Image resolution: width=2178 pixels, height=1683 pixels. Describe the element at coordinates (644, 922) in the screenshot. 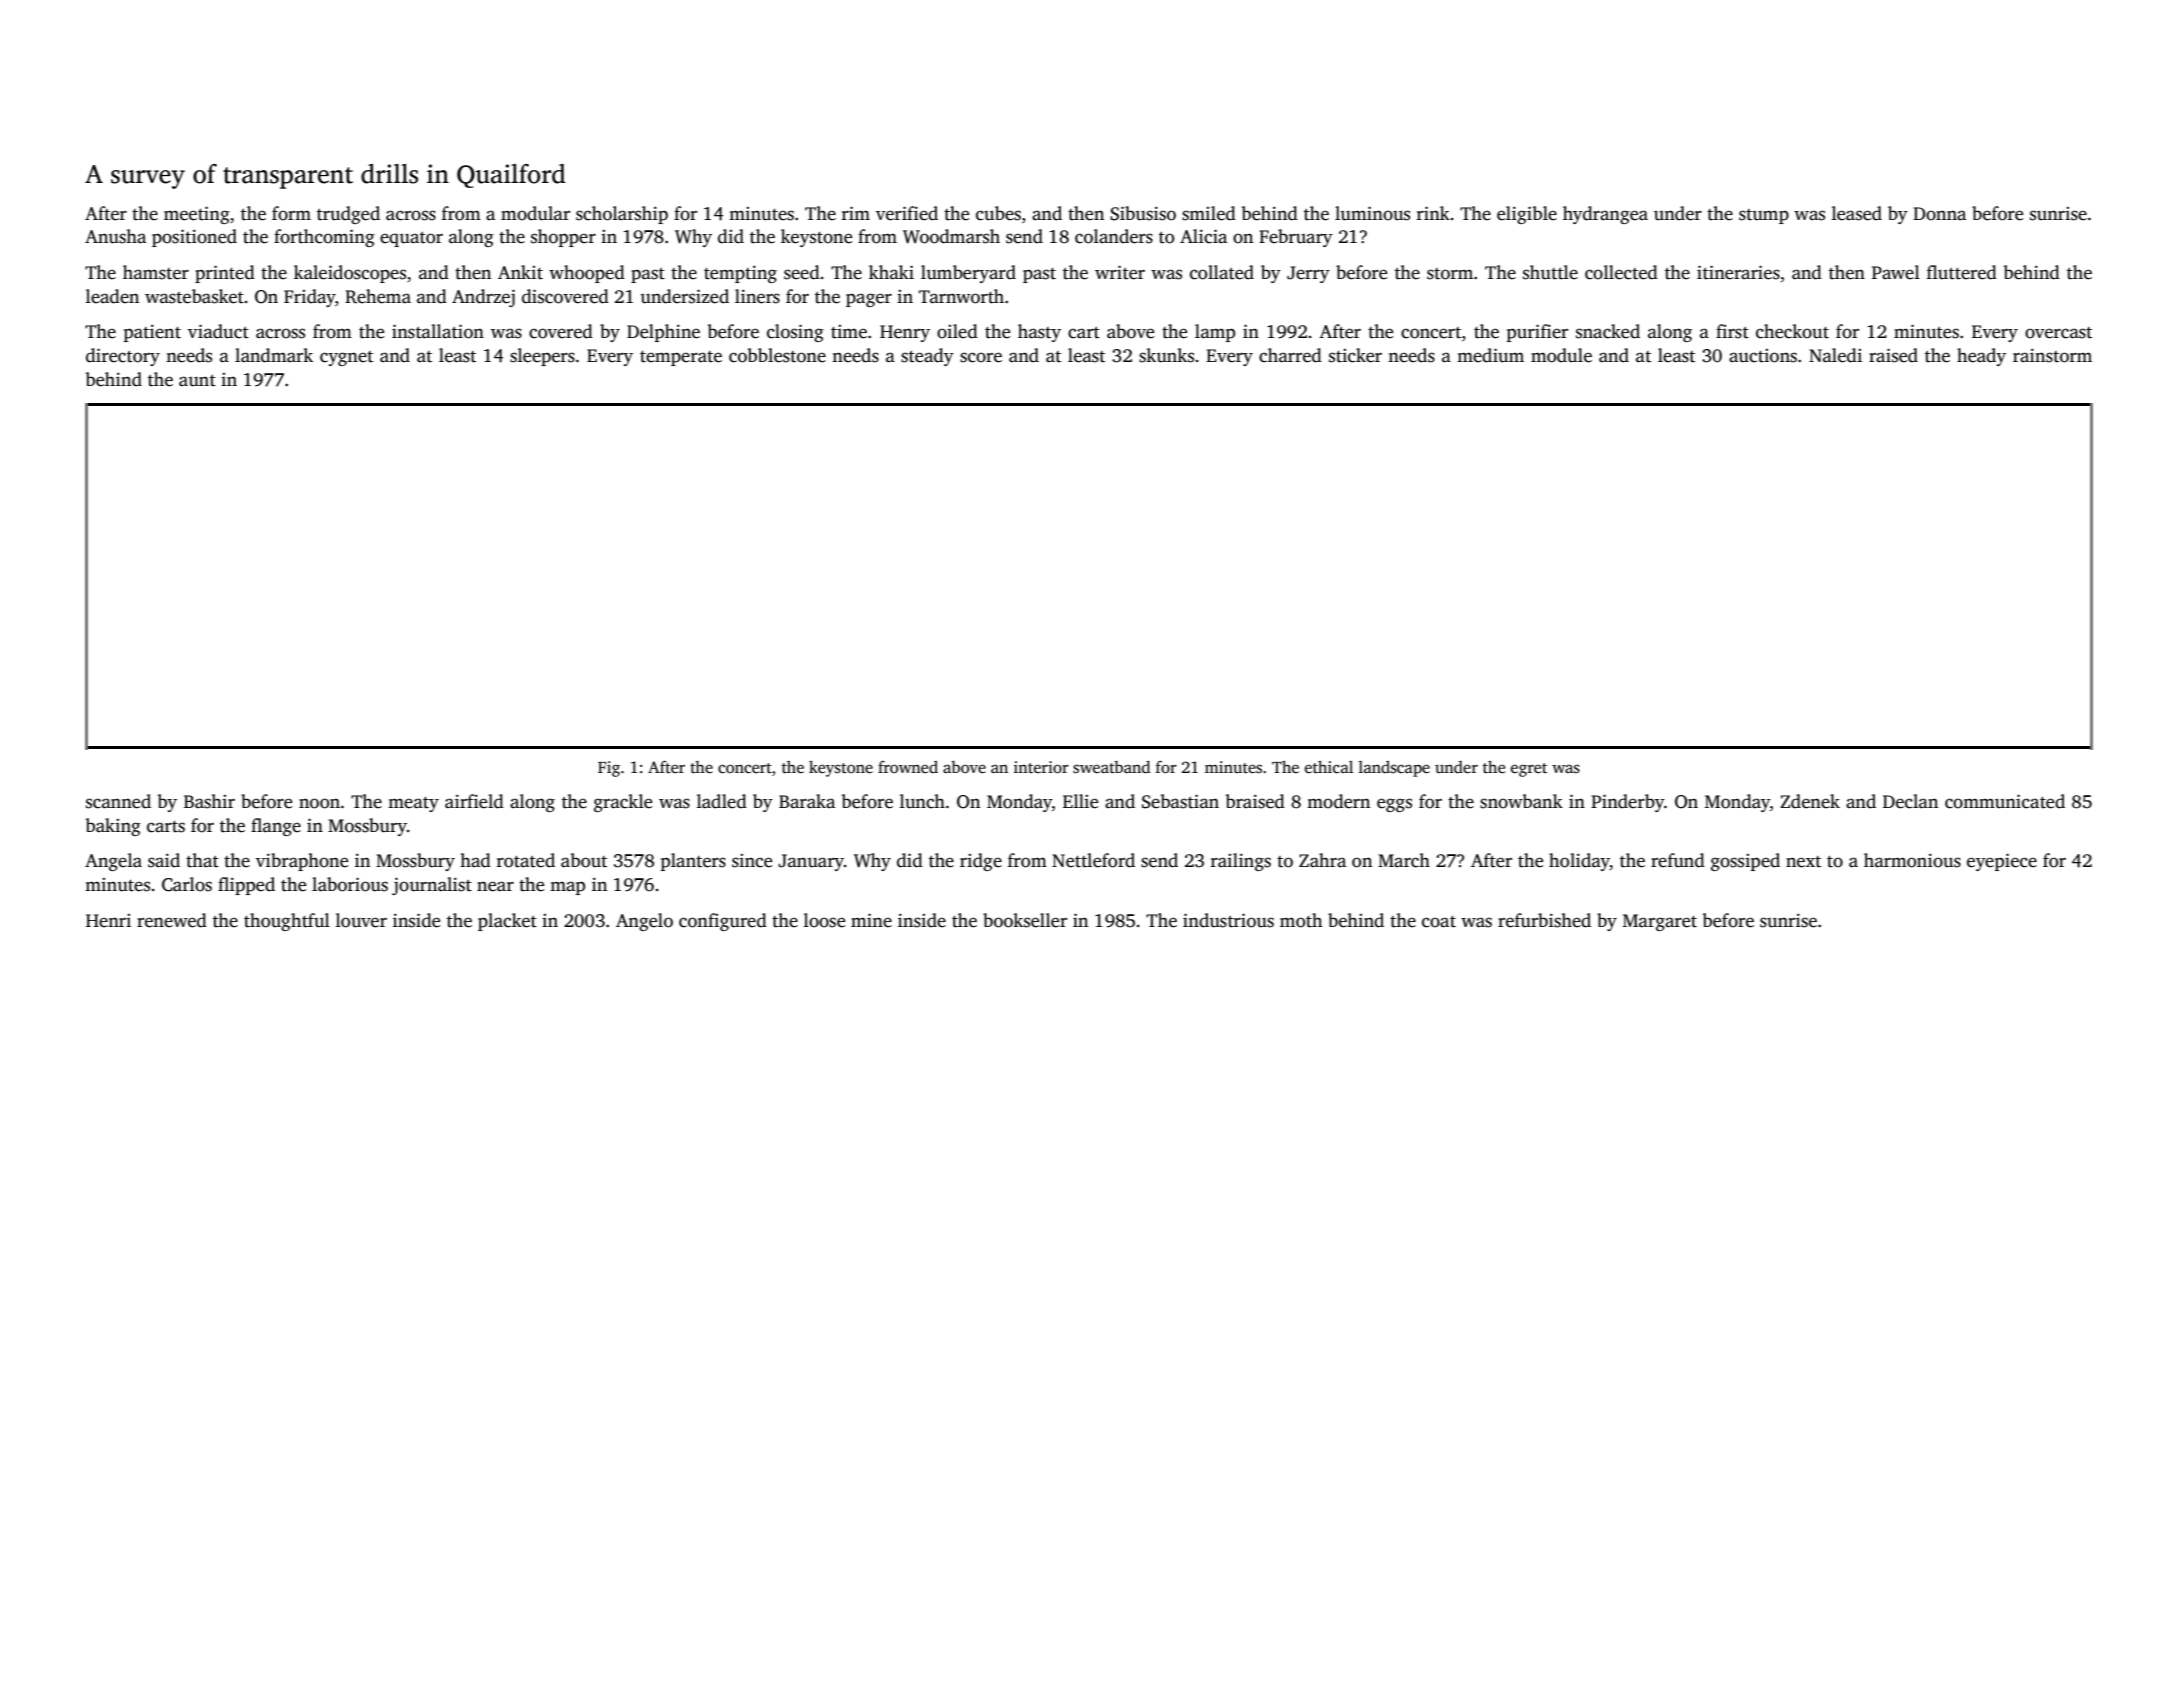

I see `Angelo` at that location.
